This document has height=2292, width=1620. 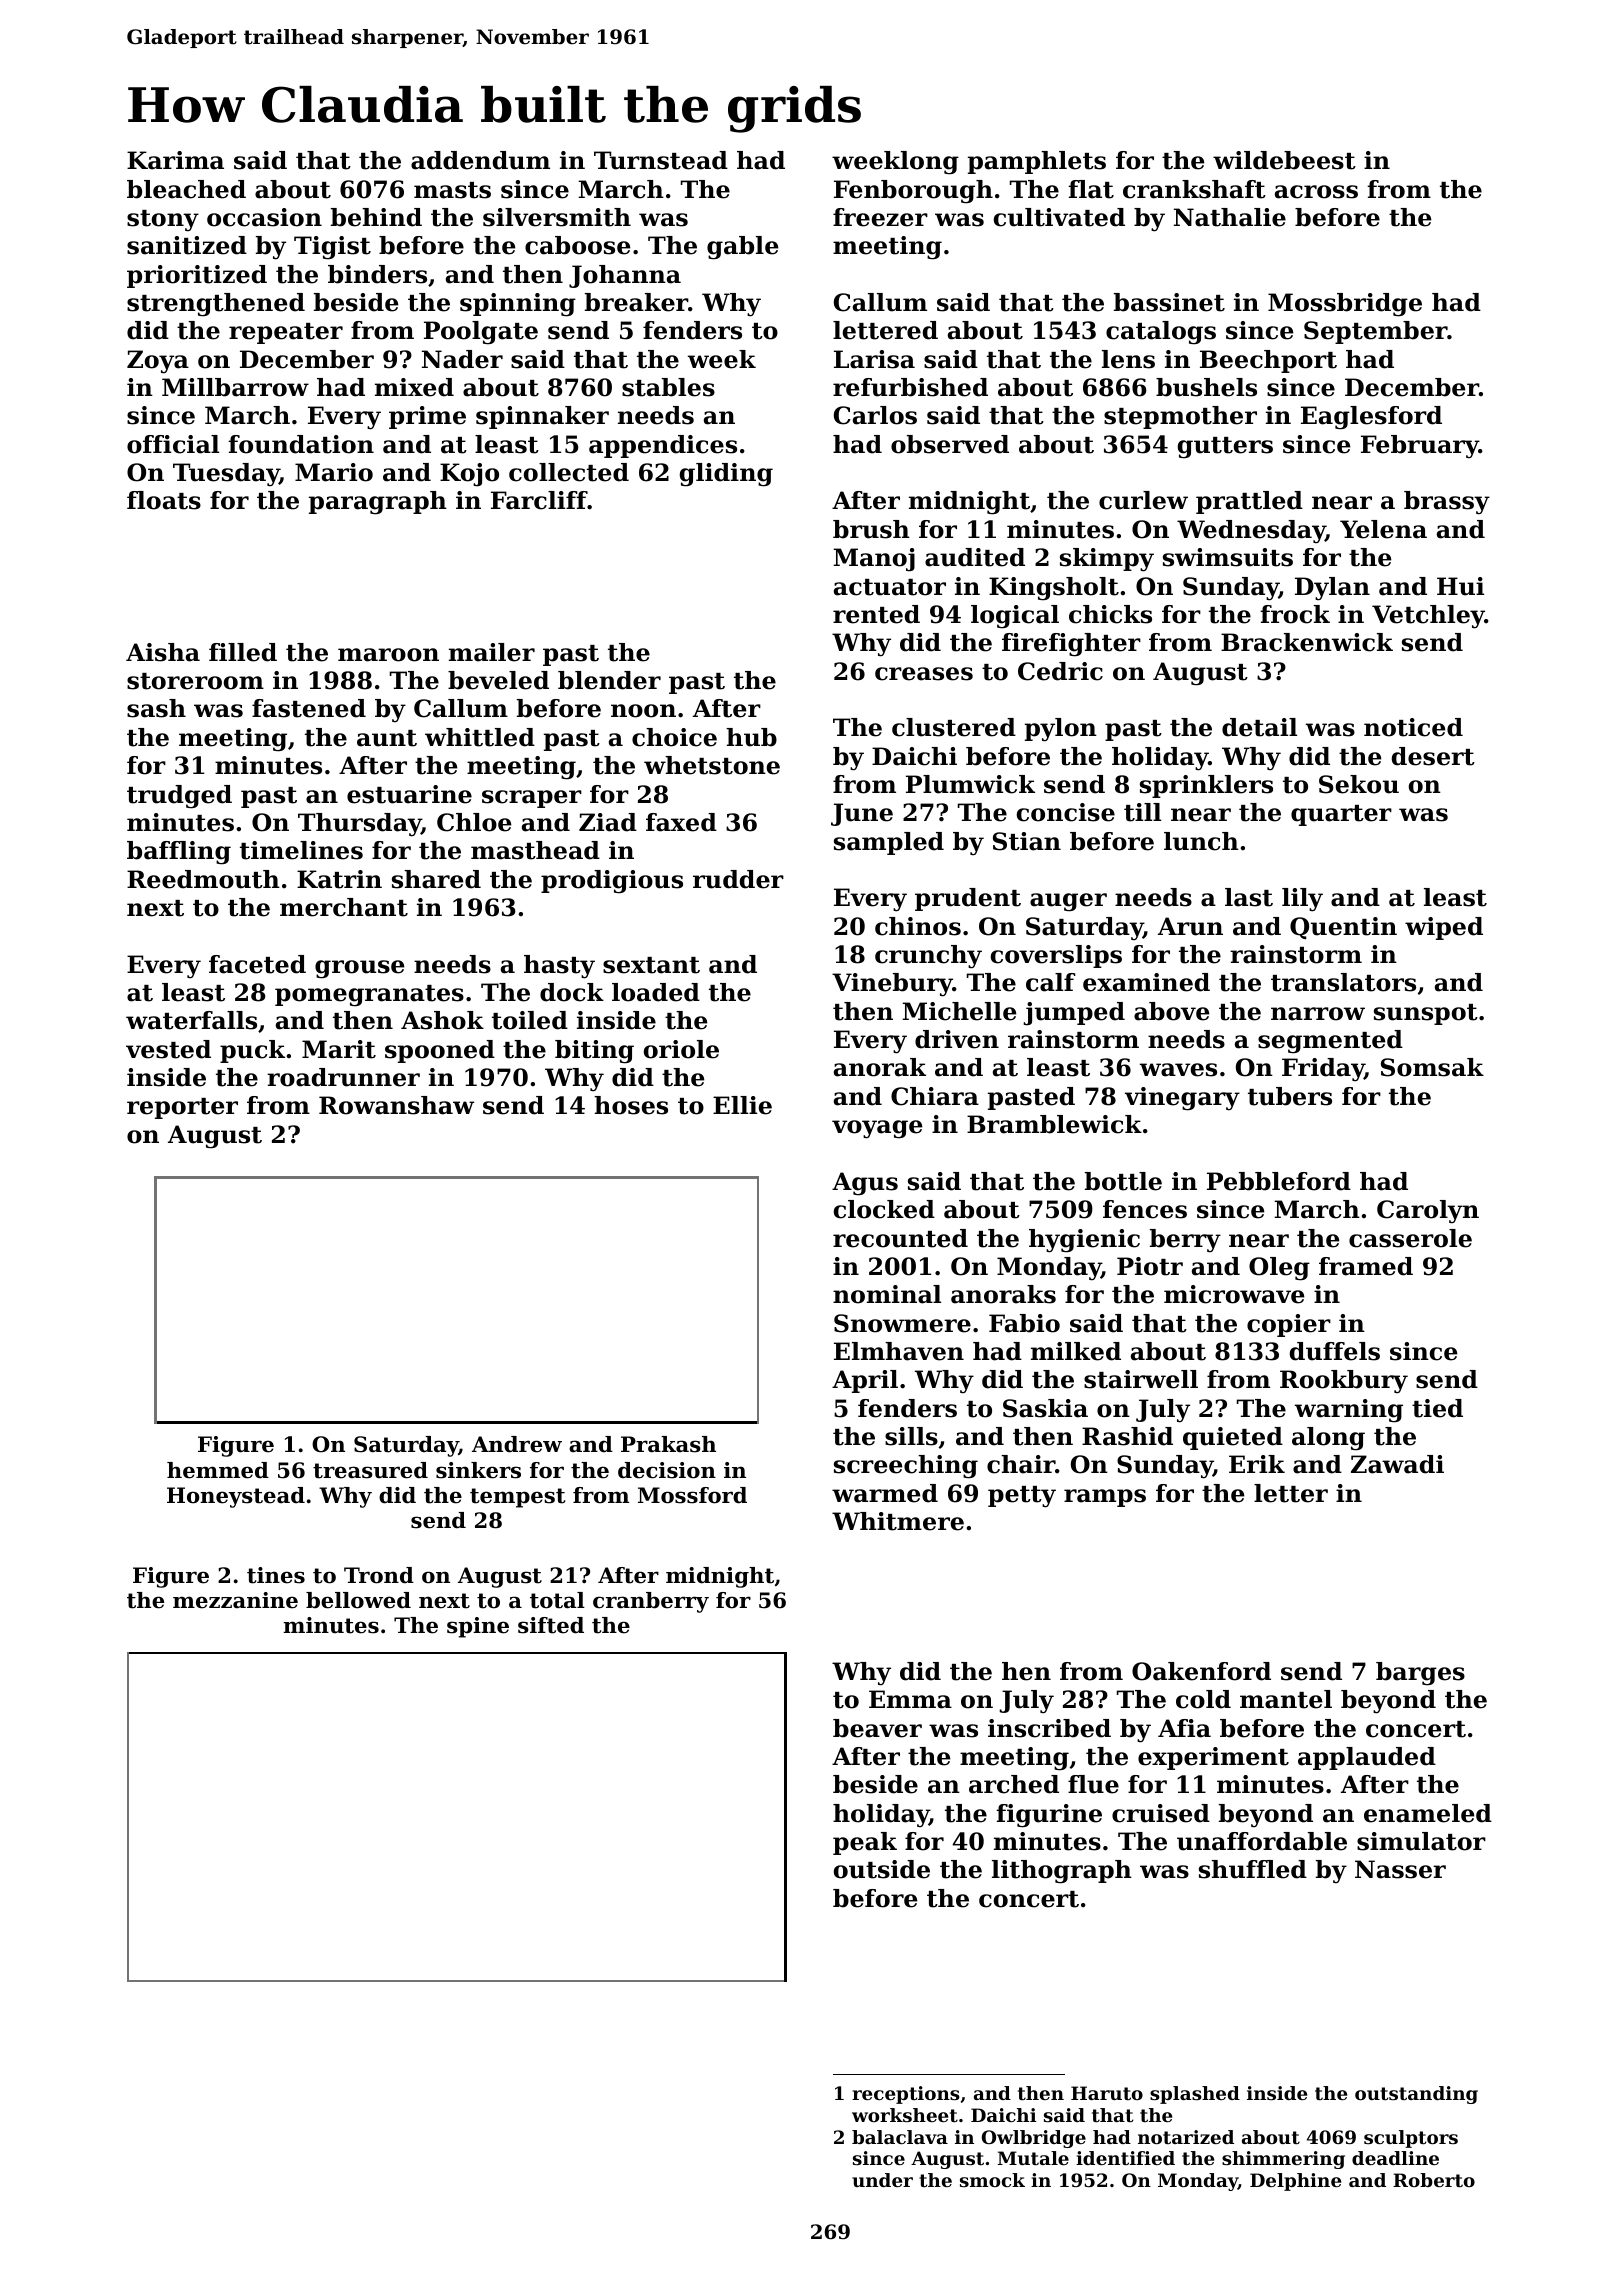 What do you see at coordinates (1230, 217) in the document?
I see `Nathalie` at bounding box center [1230, 217].
